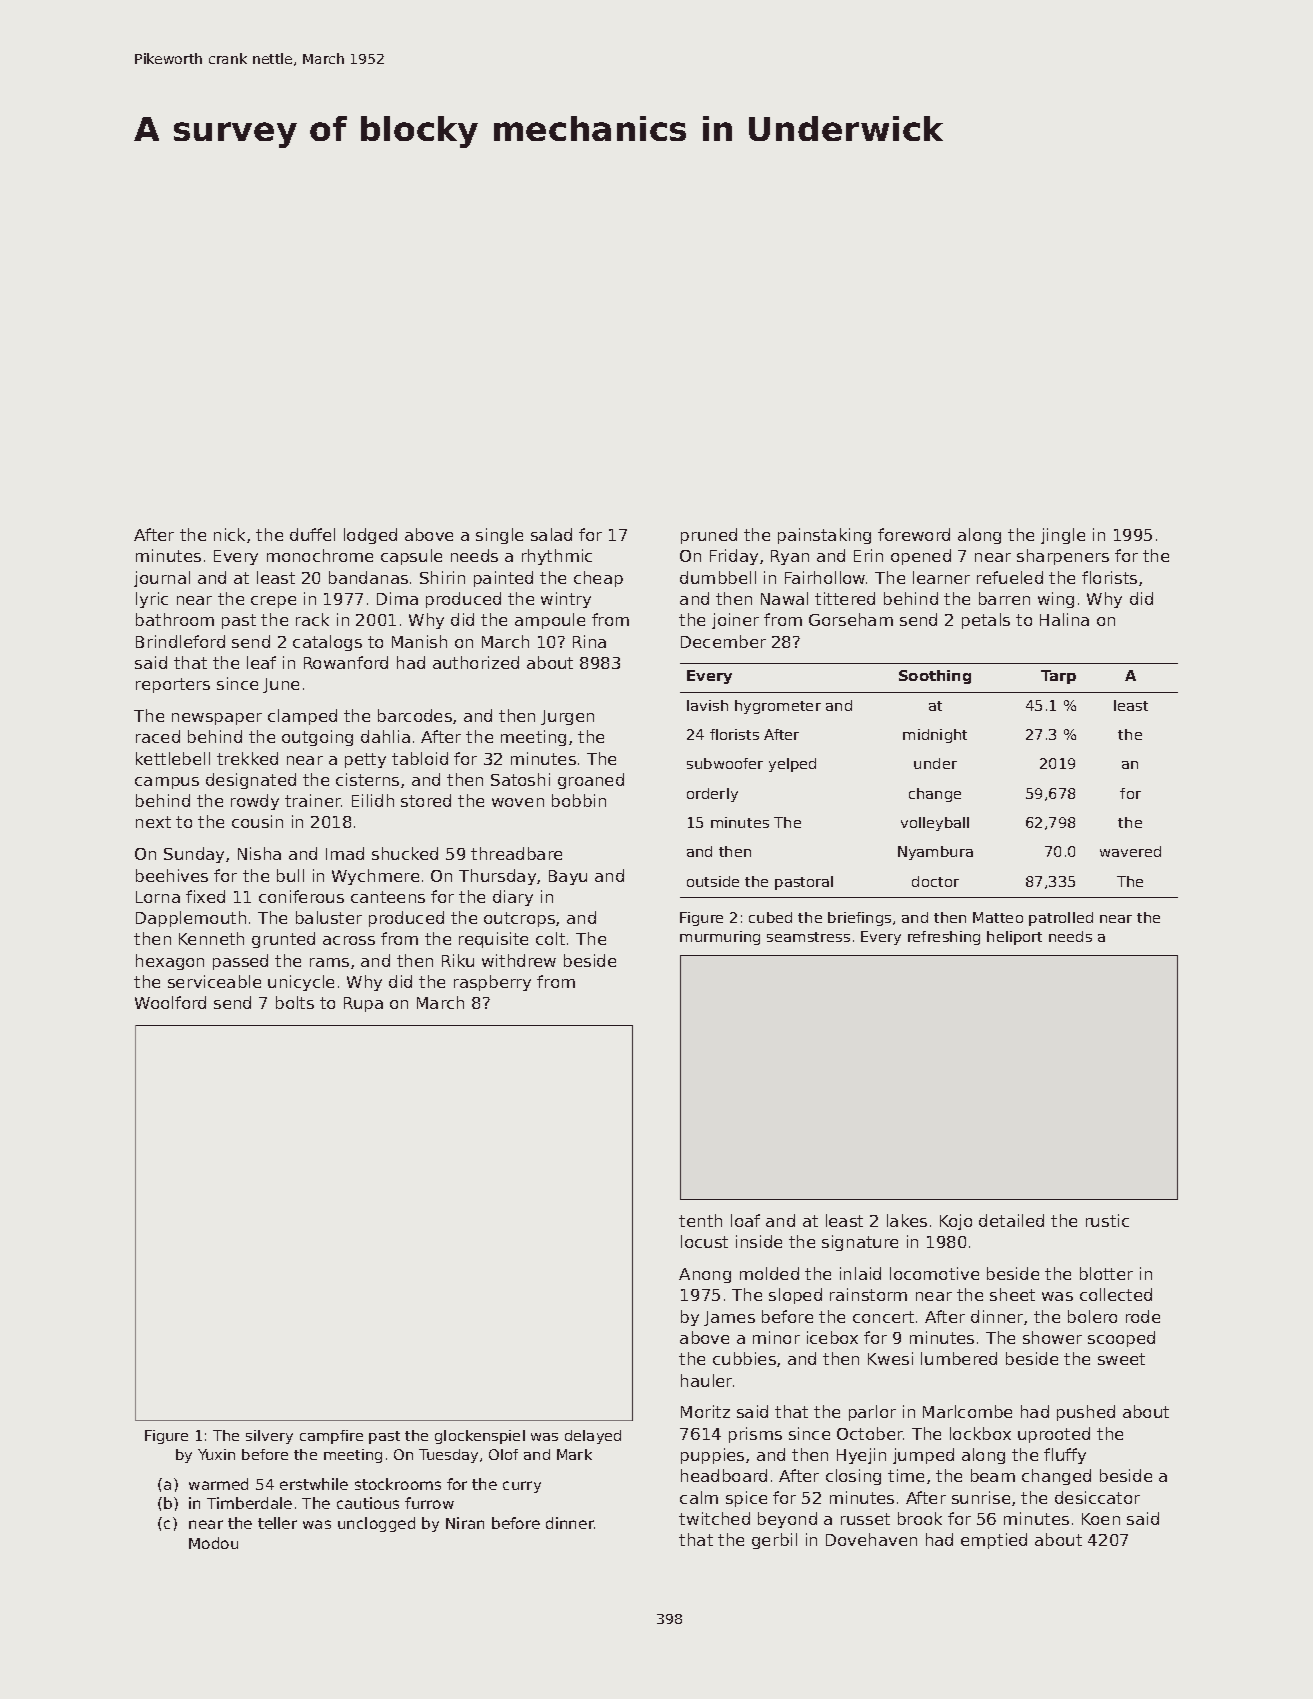  I want to click on June, so click(281, 685).
